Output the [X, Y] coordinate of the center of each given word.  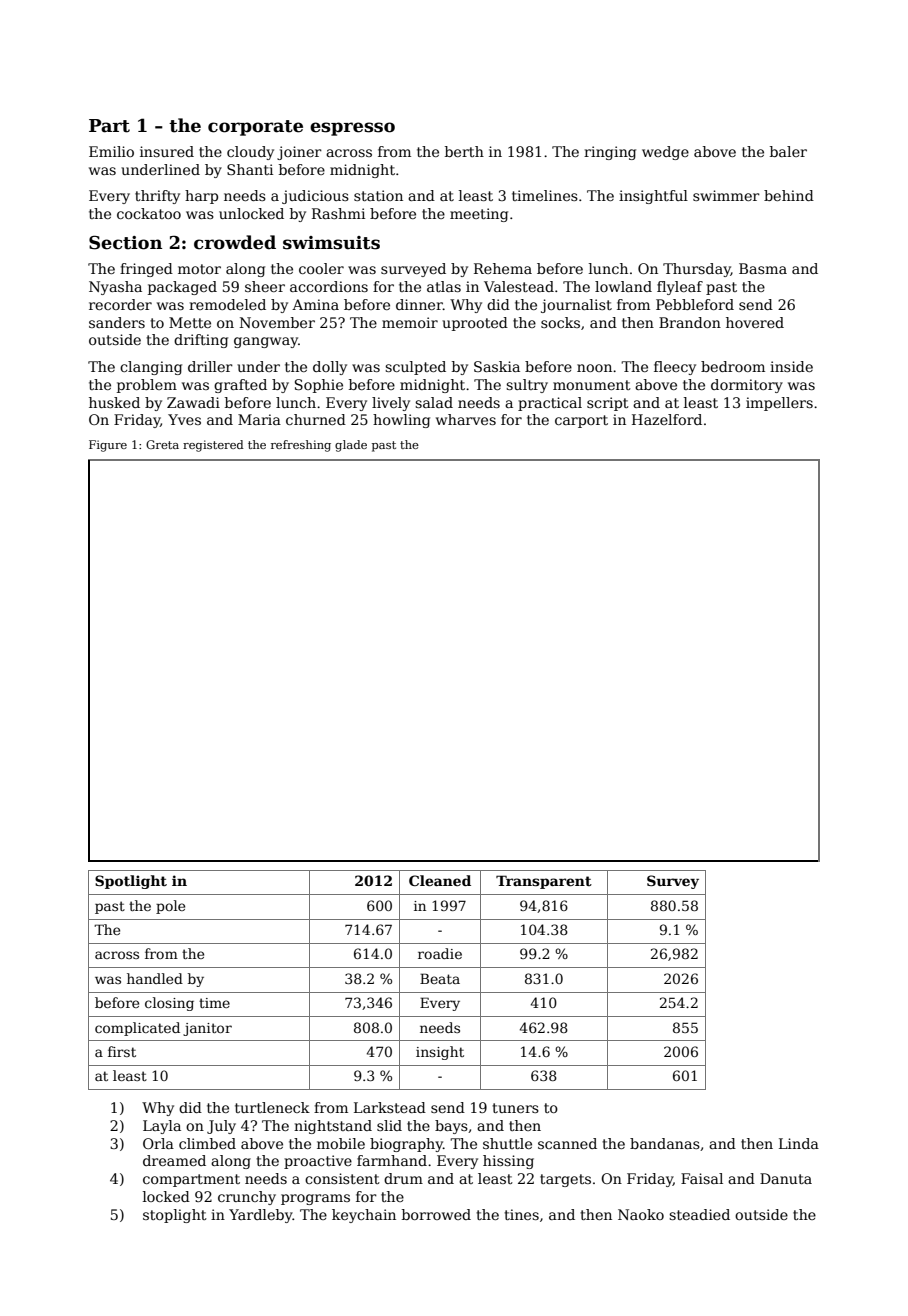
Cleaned [440, 880]
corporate [255, 128]
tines [521, 1214]
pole [170, 907]
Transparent [544, 882]
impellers [779, 404]
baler [788, 151]
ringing [610, 153]
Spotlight [131, 882]
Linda [799, 1143]
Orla [158, 1143]
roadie [440, 953]
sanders [117, 322]
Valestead [519, 286]
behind [789, 195]
